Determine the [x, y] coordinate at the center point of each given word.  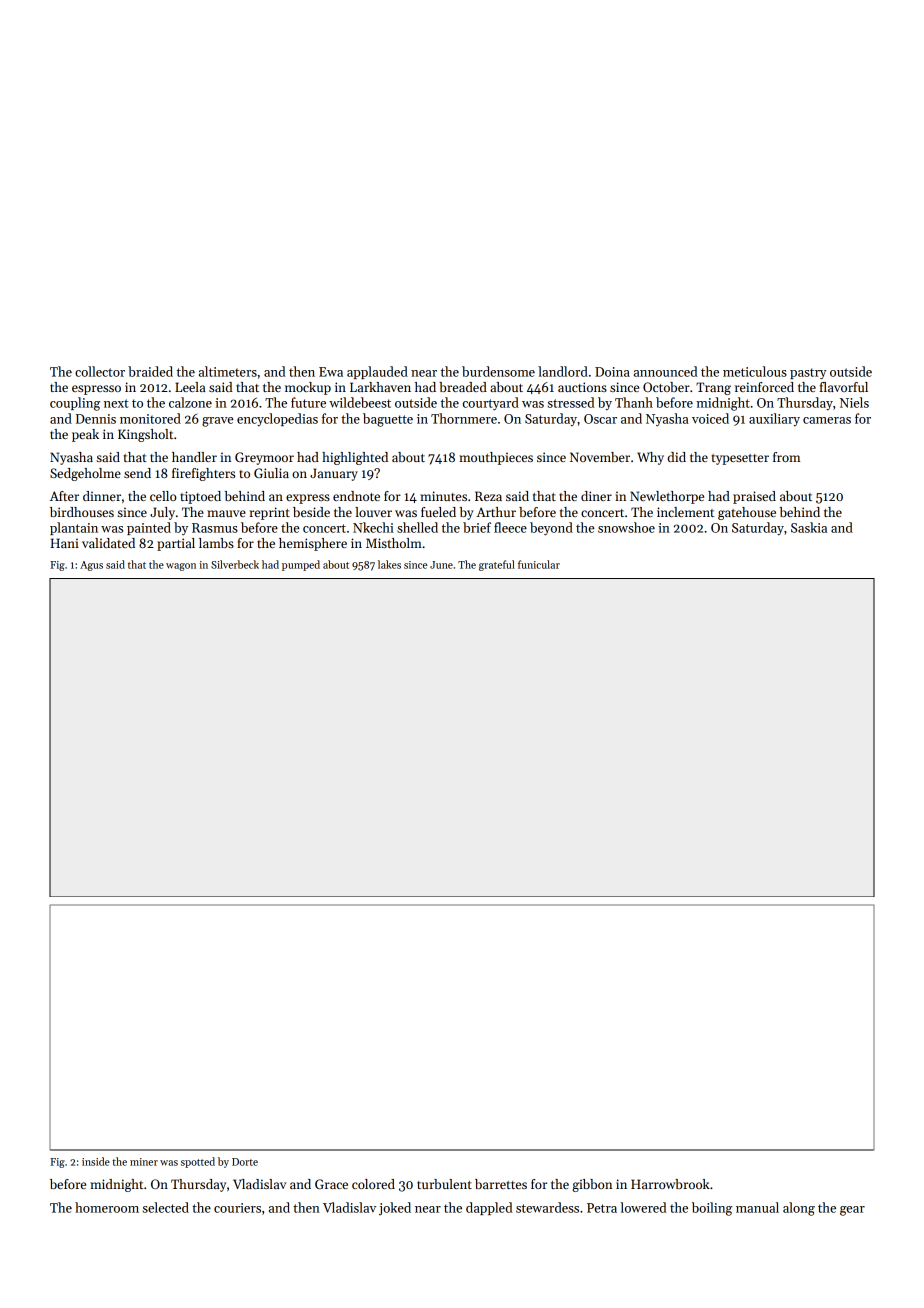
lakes [389, 564]
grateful [497, 565]
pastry [808, 373]
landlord [563, 371]
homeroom [107, 1207]
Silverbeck [235, 564]
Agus [91, 566]
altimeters [228, 371]
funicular [539, 564]
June [441, 565]
